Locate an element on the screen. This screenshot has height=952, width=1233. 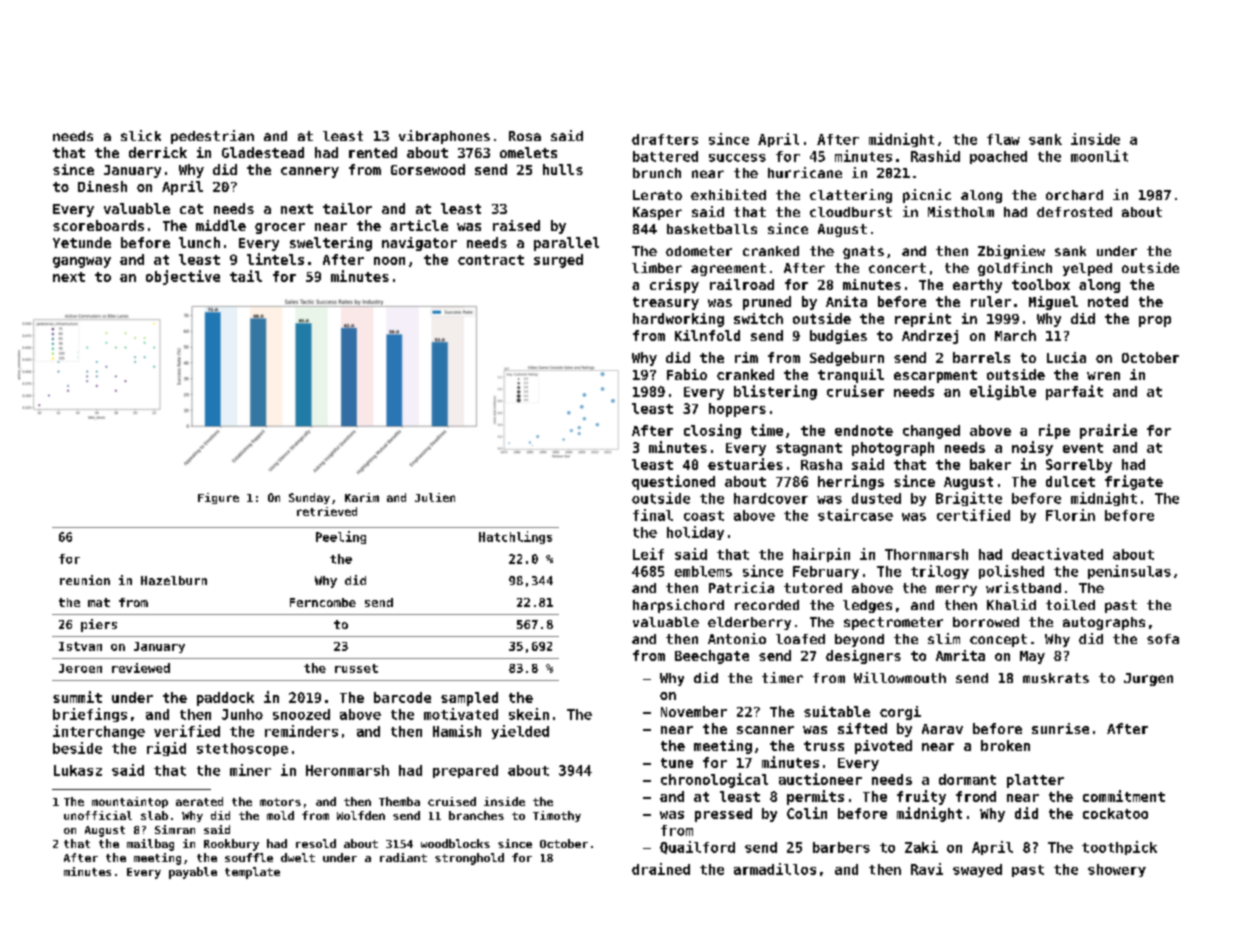
loafed is located at coordinates (800, 639).
